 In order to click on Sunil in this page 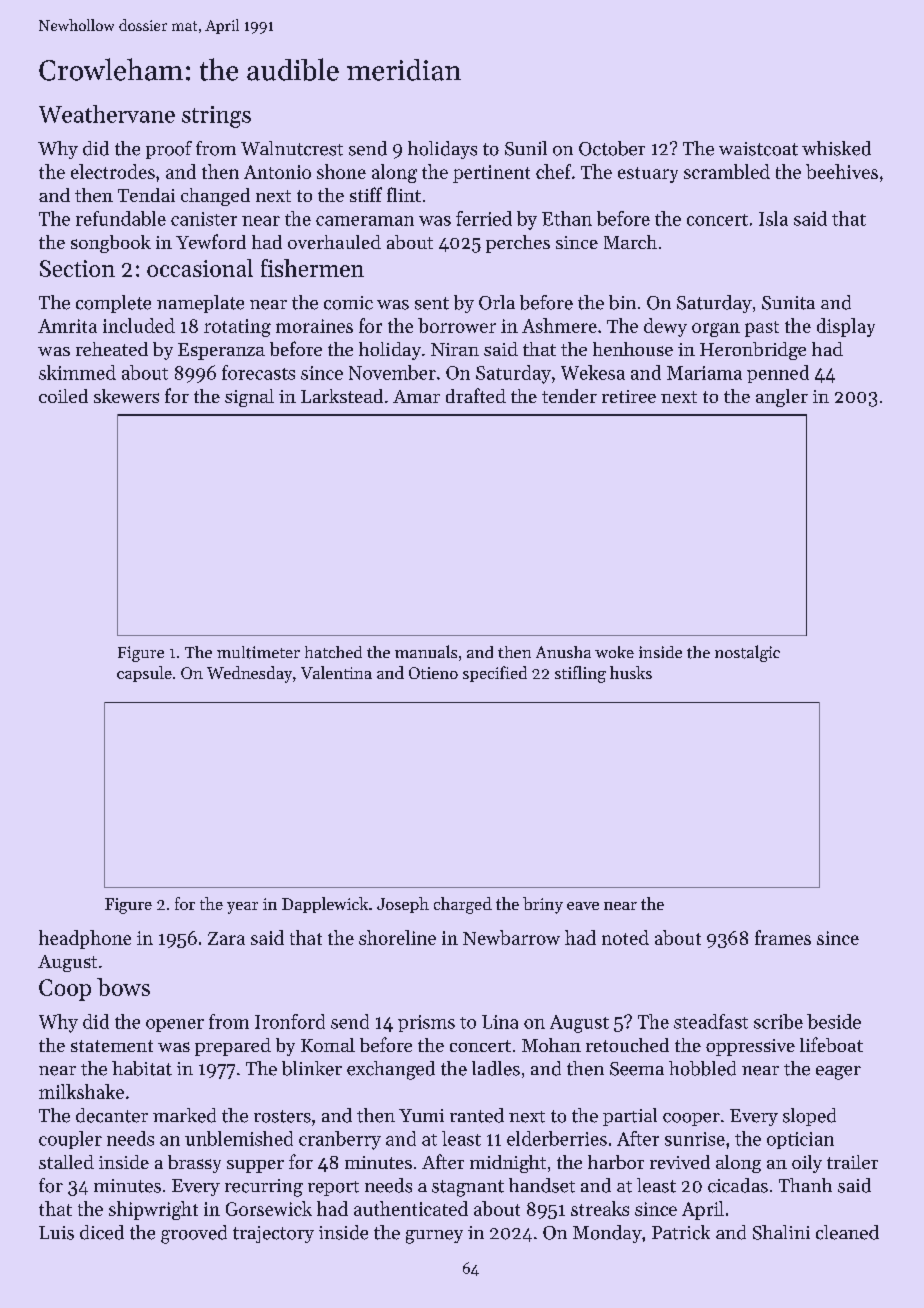, I will do `click(526, 148)`.
